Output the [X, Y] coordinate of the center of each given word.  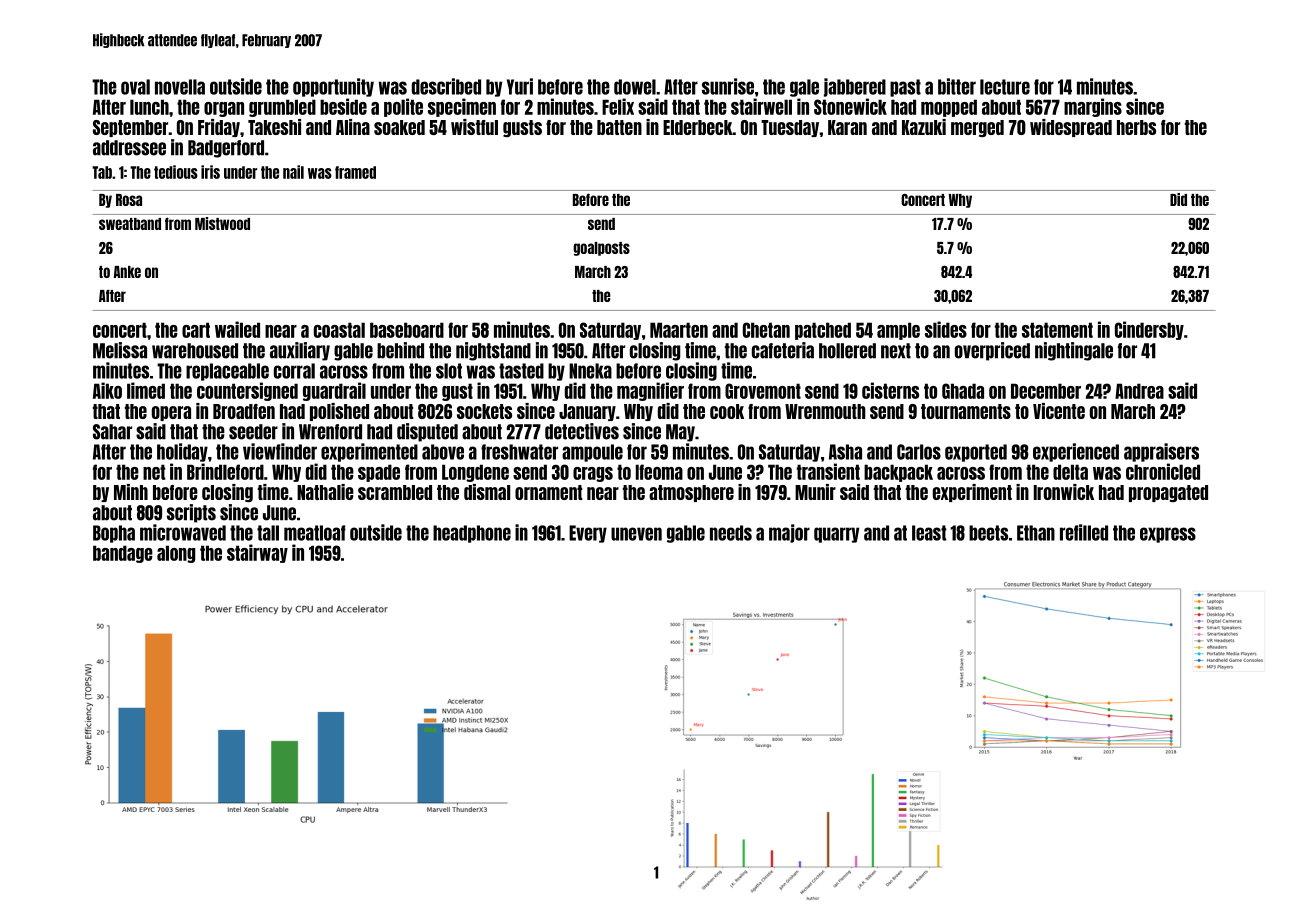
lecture [1005, 87]
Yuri [520, 86]
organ [224, 109]
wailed [237, 329]
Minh [131, 492]
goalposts [601, 249]
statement [1057, 330]
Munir [815, 492]
